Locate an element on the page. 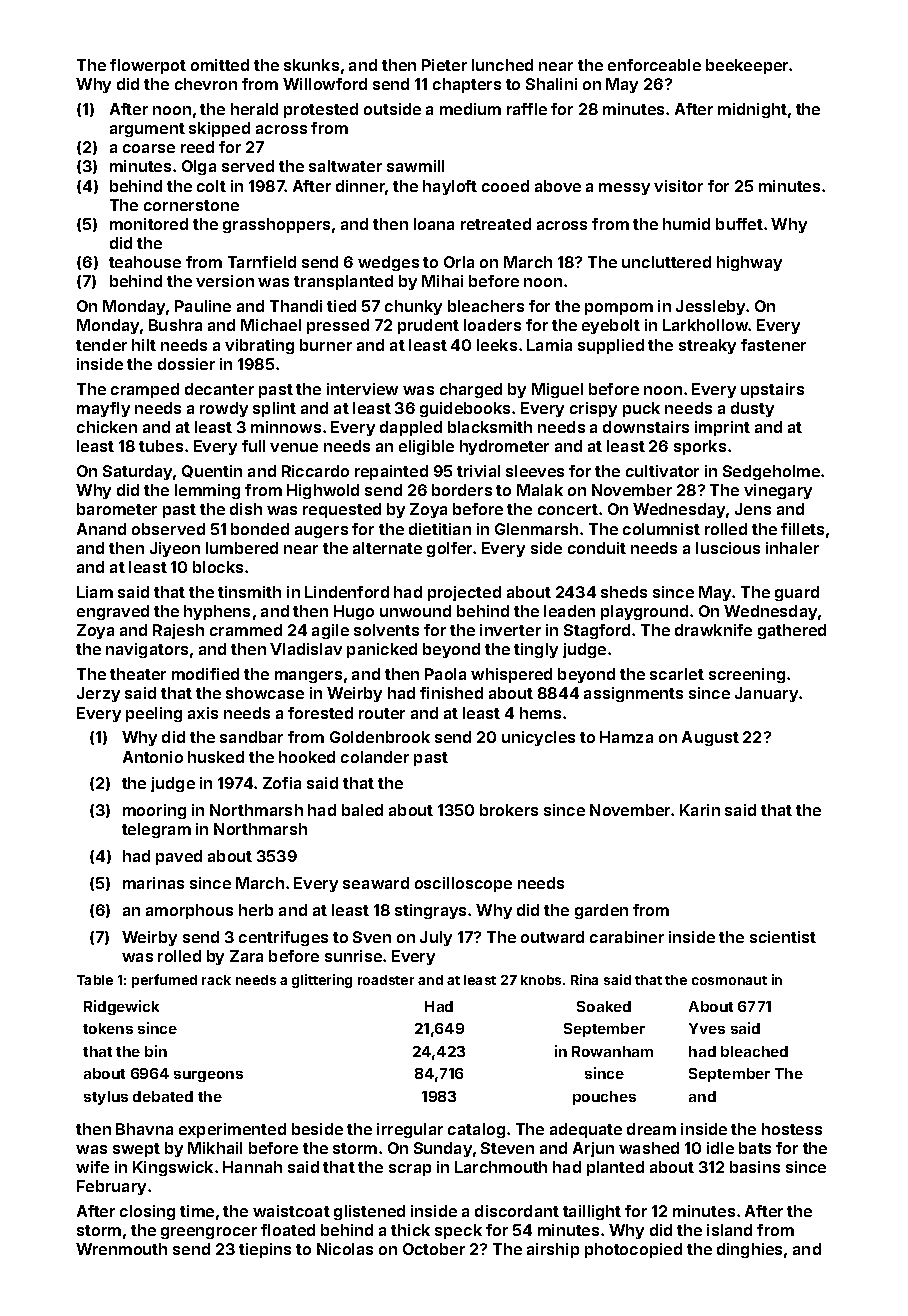 The width and height of the image is (908, 1316). tiepins is located at coordinates (265, 1250).
